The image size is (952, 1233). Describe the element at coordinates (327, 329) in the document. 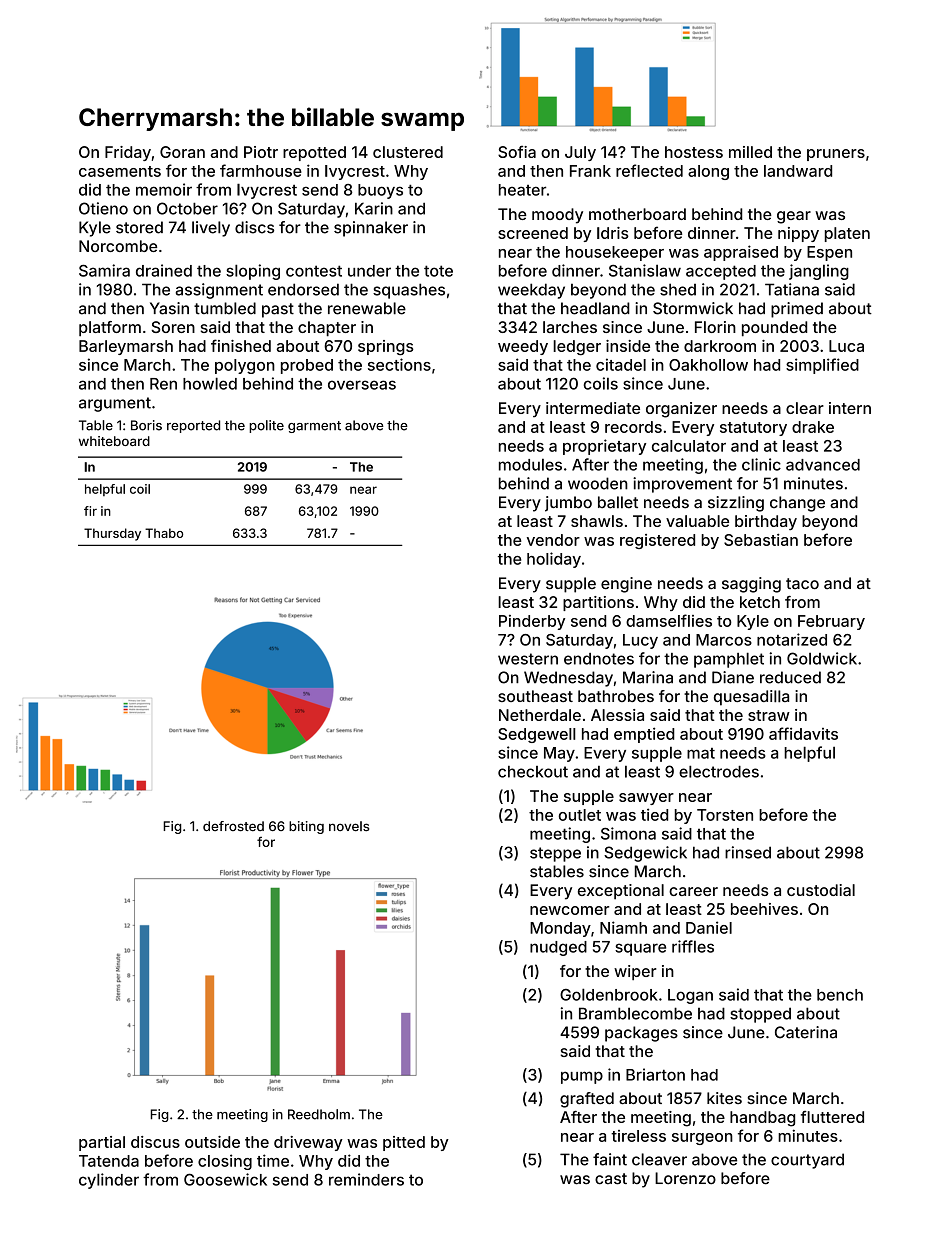

I see `chapter` at that location.
